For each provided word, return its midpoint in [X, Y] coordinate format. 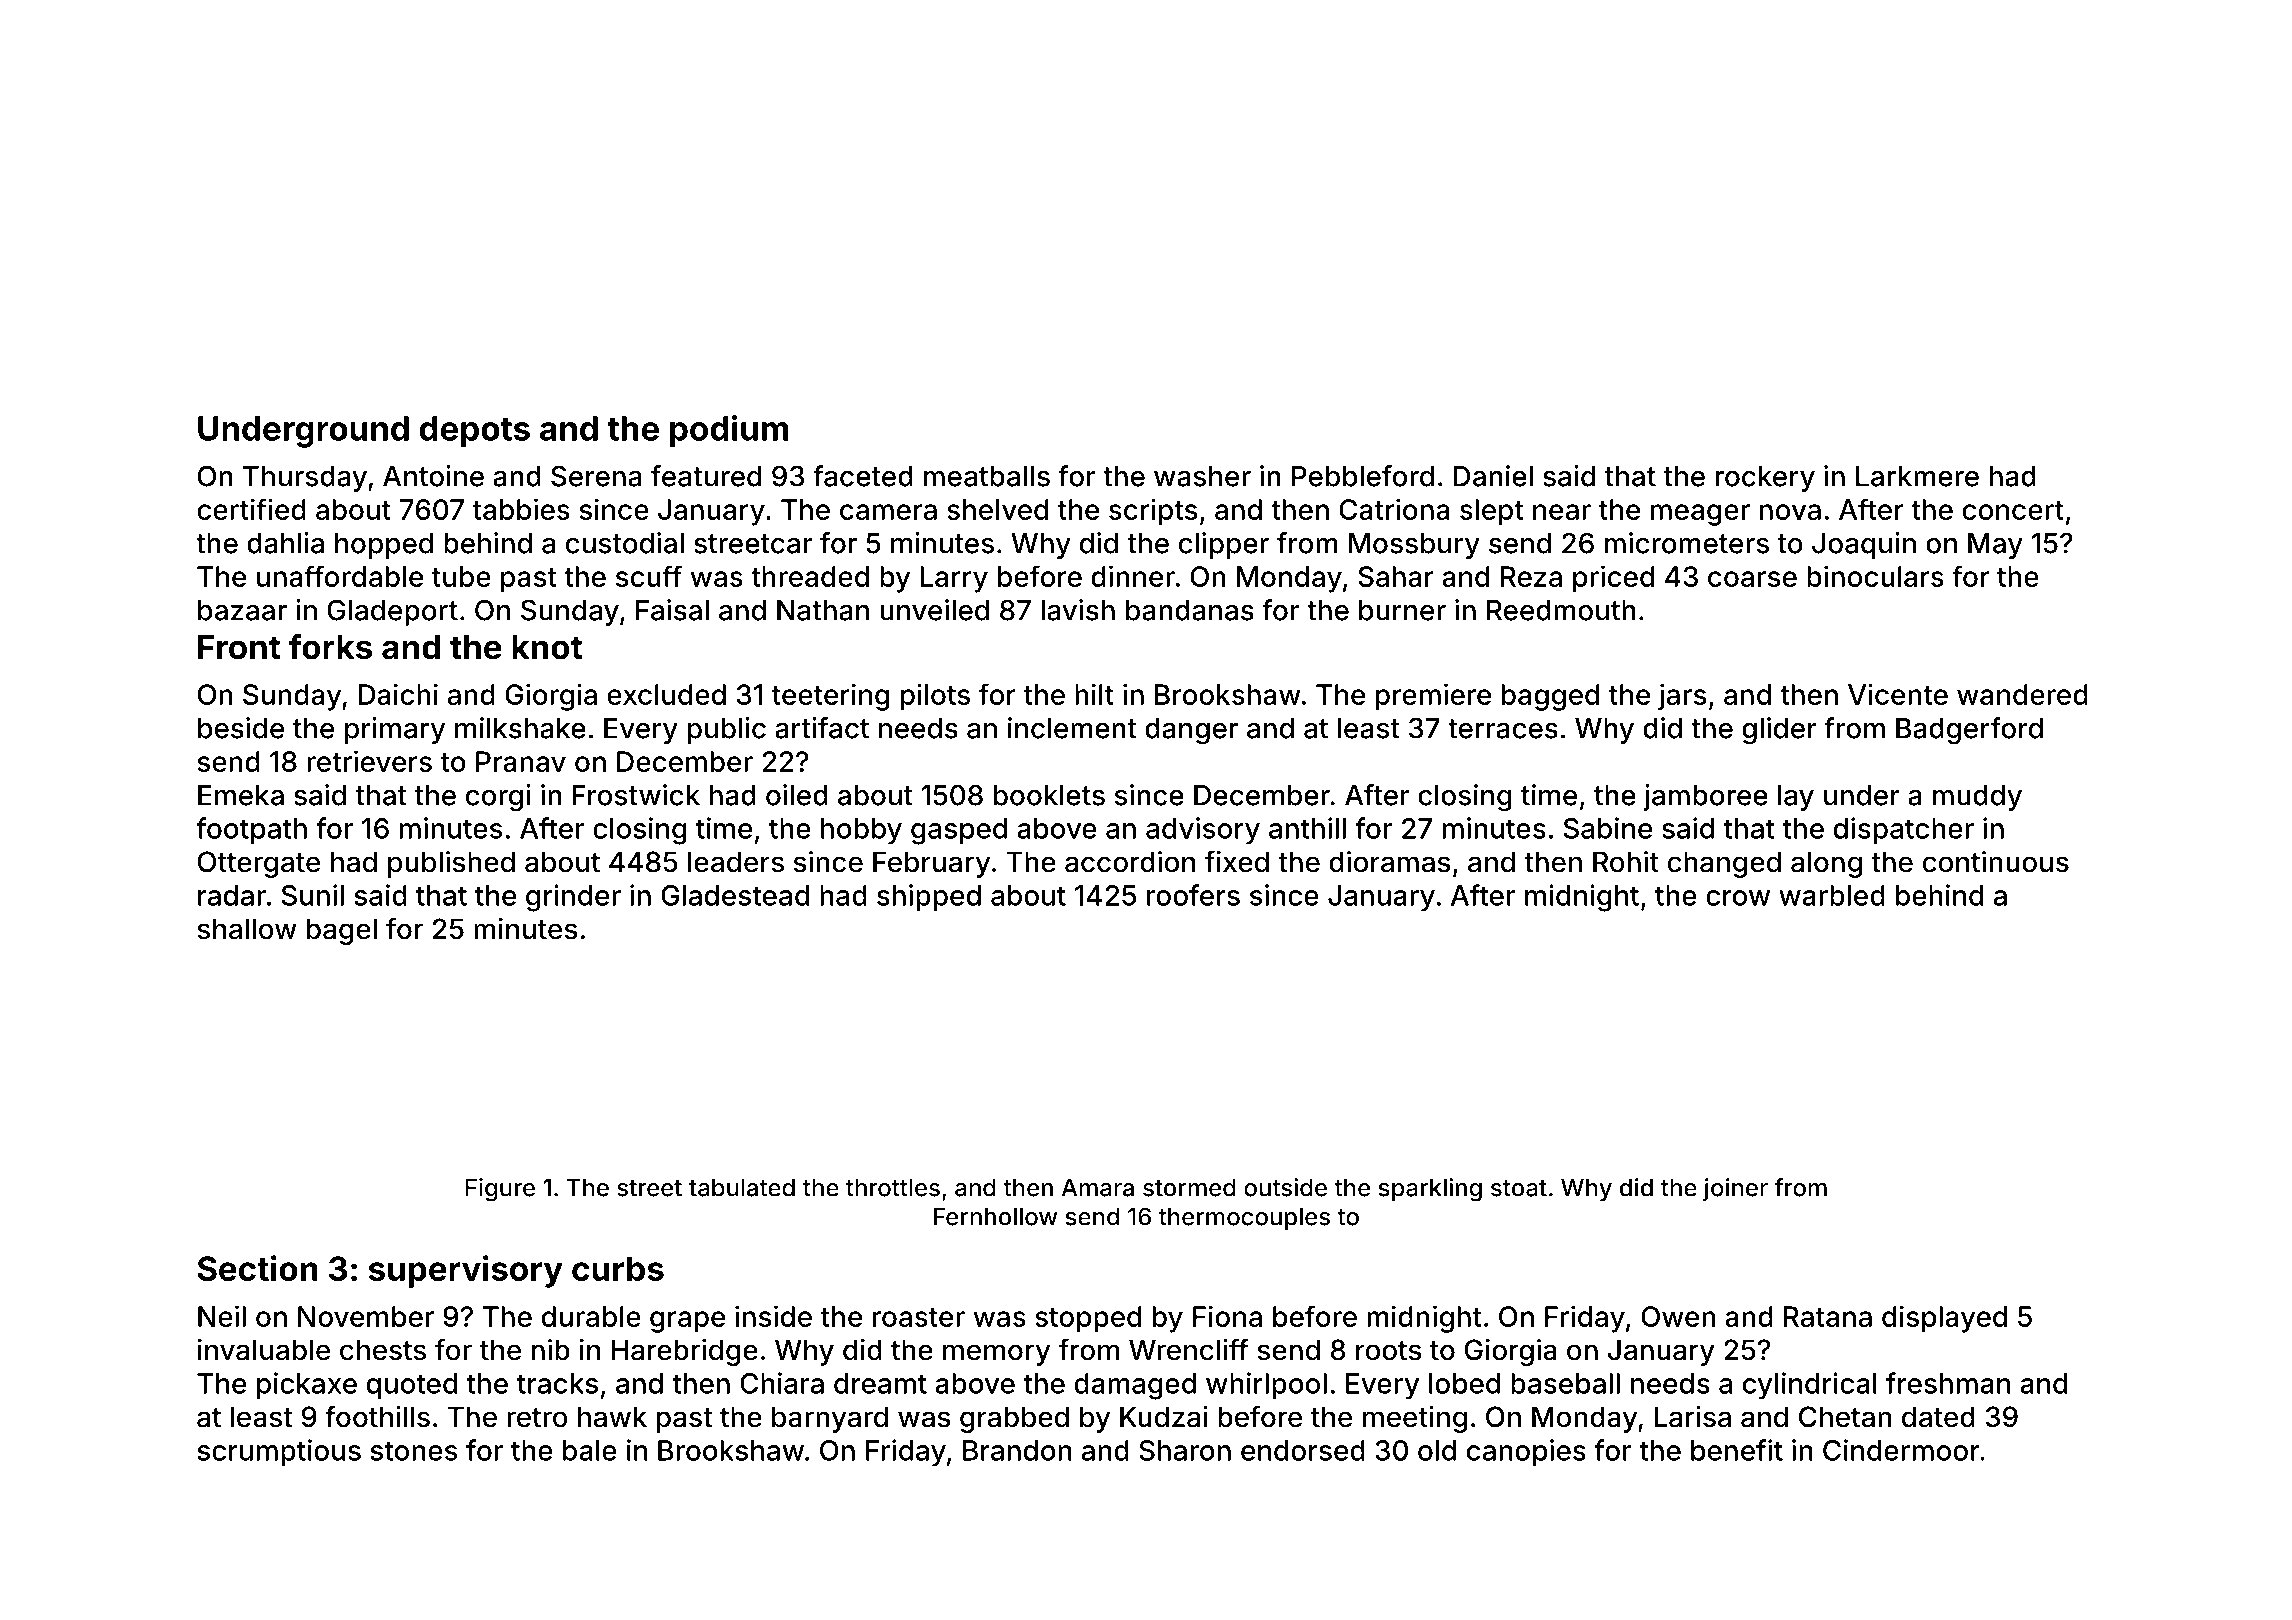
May [1995, 546]
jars [1682, 697]
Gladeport [392, 612]
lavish [1078, 610]
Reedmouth [1561, 610]
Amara [1098, 1188]
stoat [1519, 1188]
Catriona [1394, 509]
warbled [1832, 895]
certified [251, 509]
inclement [1072, 728]
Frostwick [636, 795]
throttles [893, 1188]
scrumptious [279, 1452]
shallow [247, 929]
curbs [618, 1268]
